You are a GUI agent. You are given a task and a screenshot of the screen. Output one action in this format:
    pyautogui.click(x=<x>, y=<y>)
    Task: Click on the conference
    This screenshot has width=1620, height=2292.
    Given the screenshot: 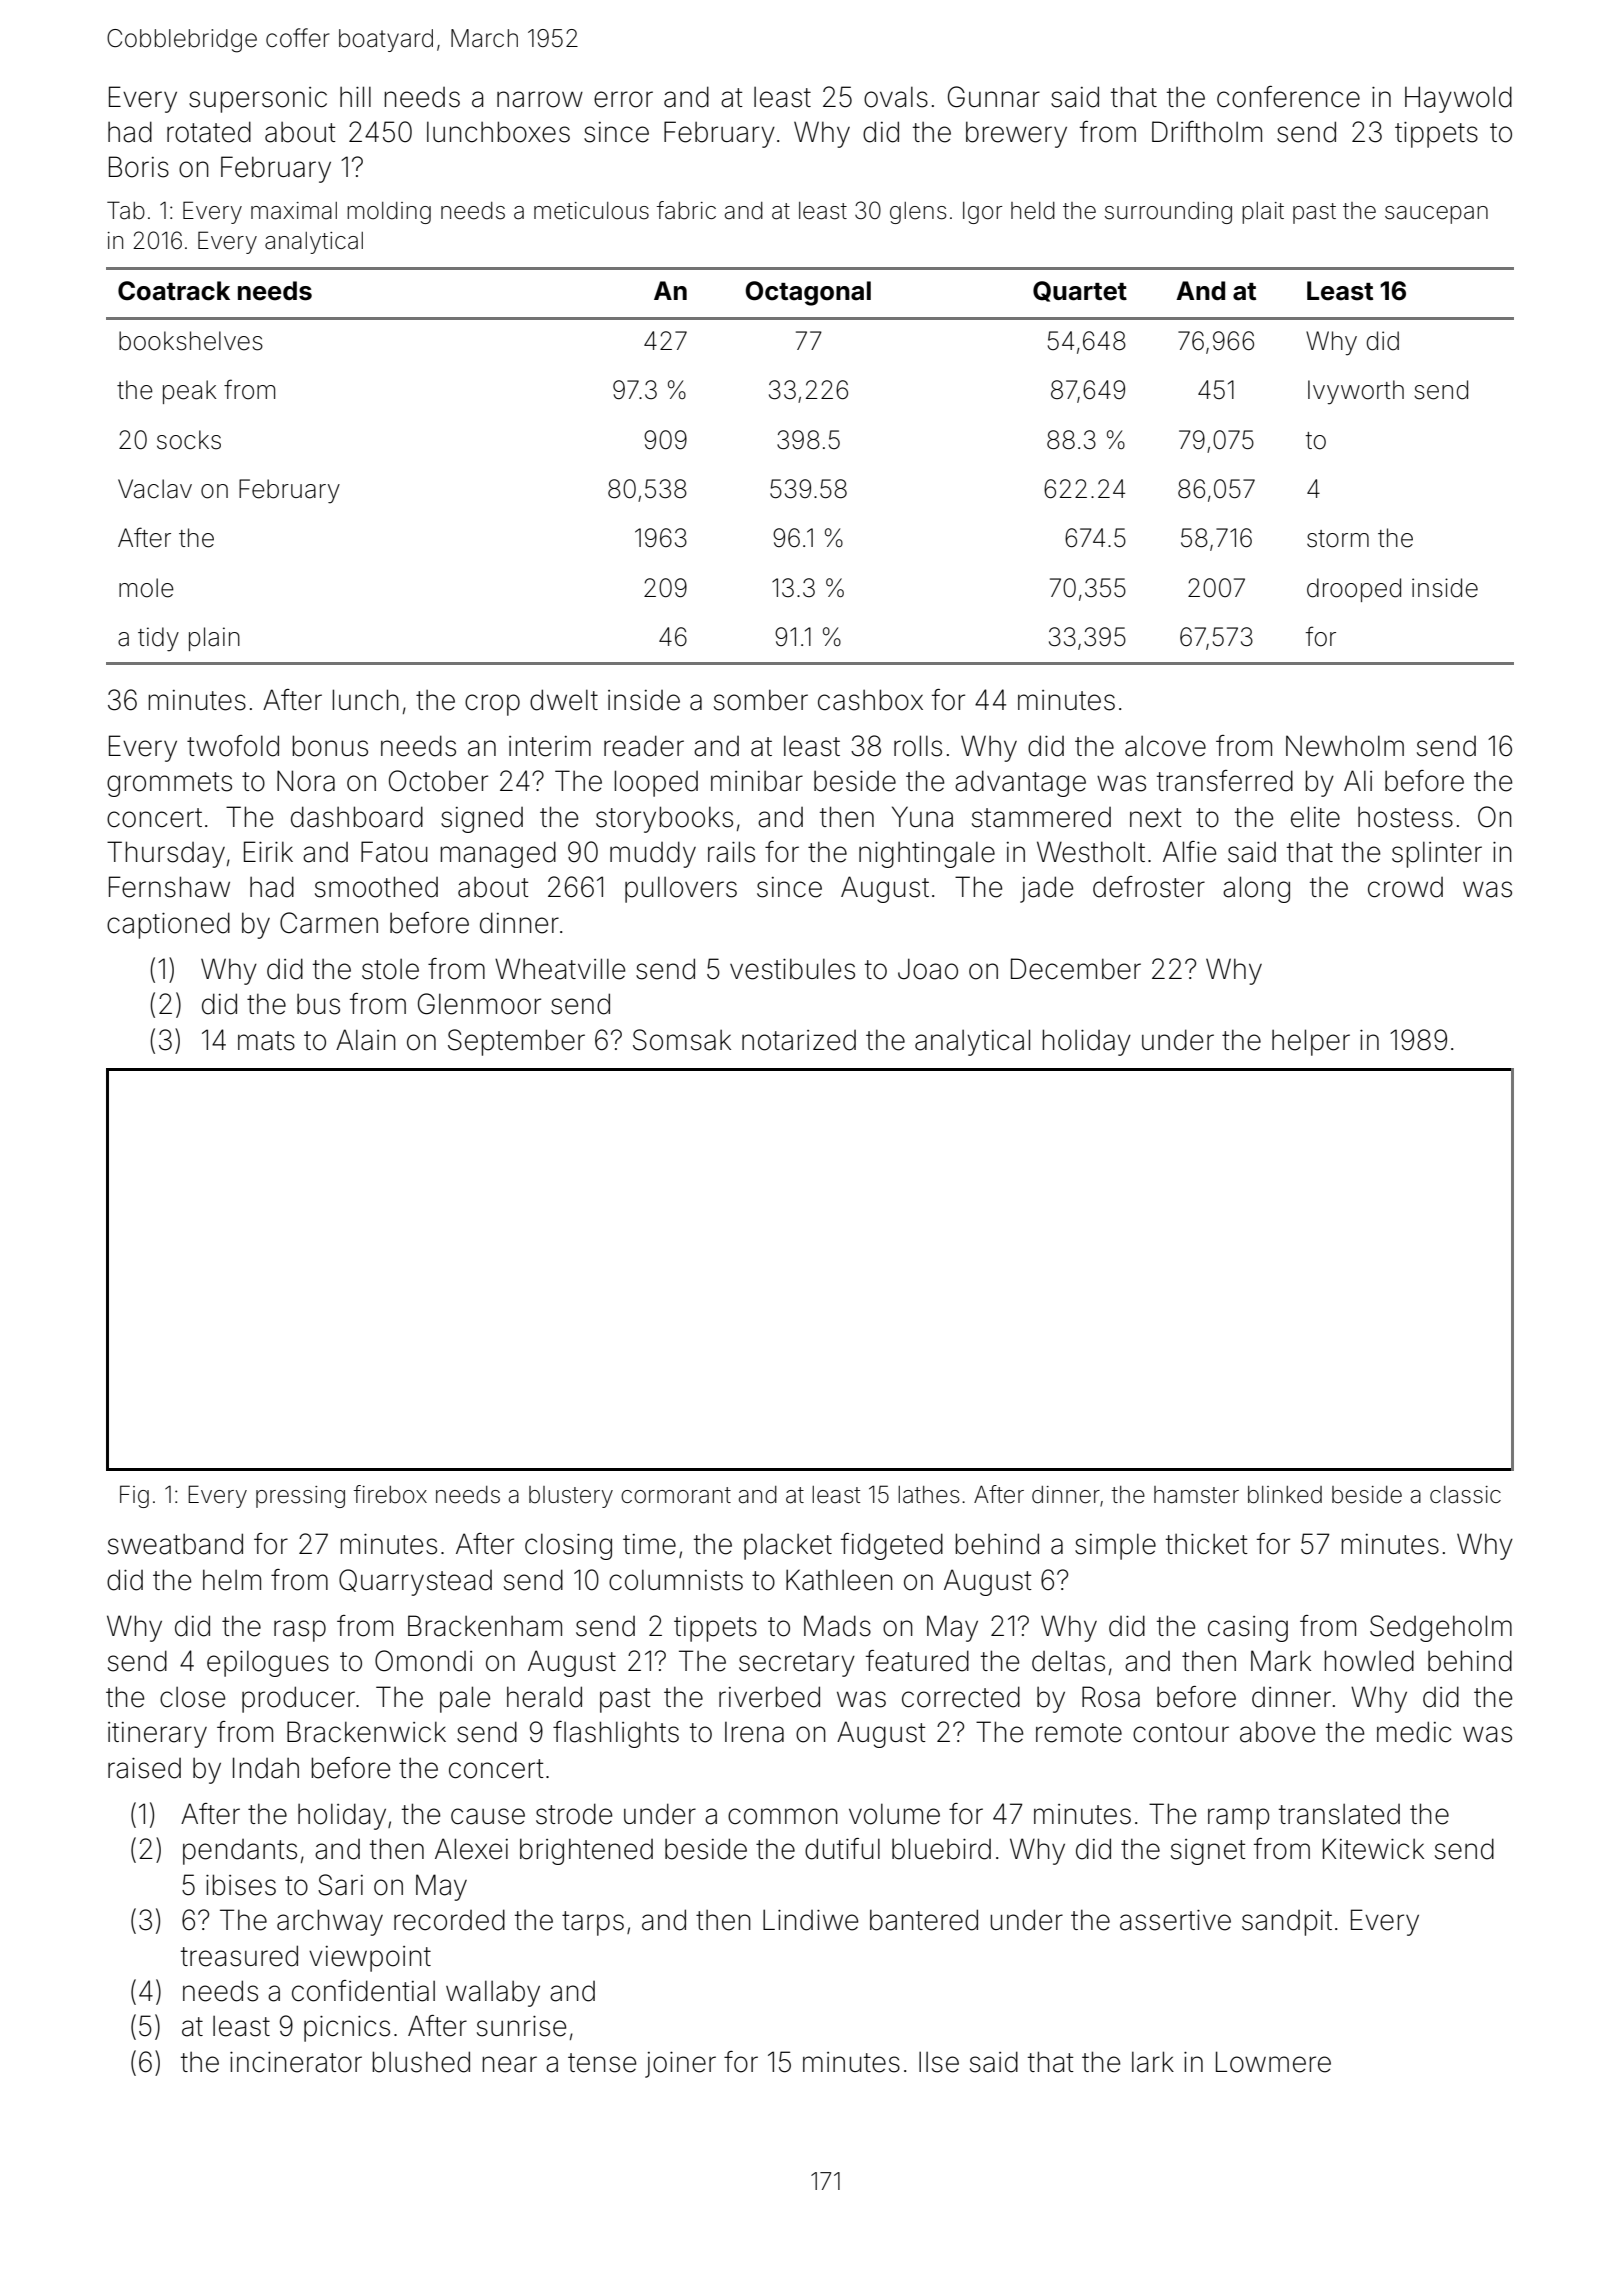 What is the action you would take?
    pyautogui.click(x=1288, y=97)
